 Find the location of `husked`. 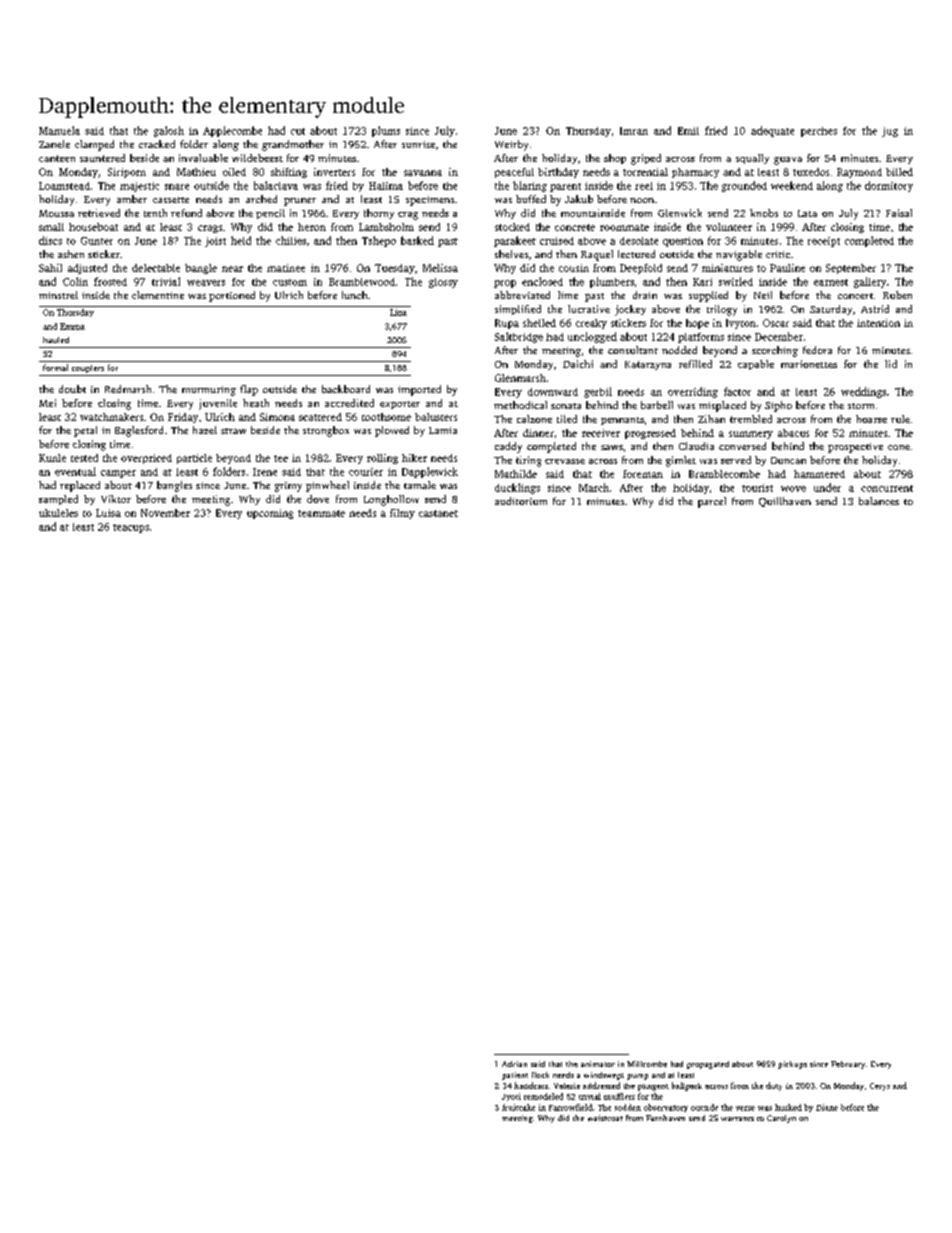

husked is located at coordinates (788, 1107).
